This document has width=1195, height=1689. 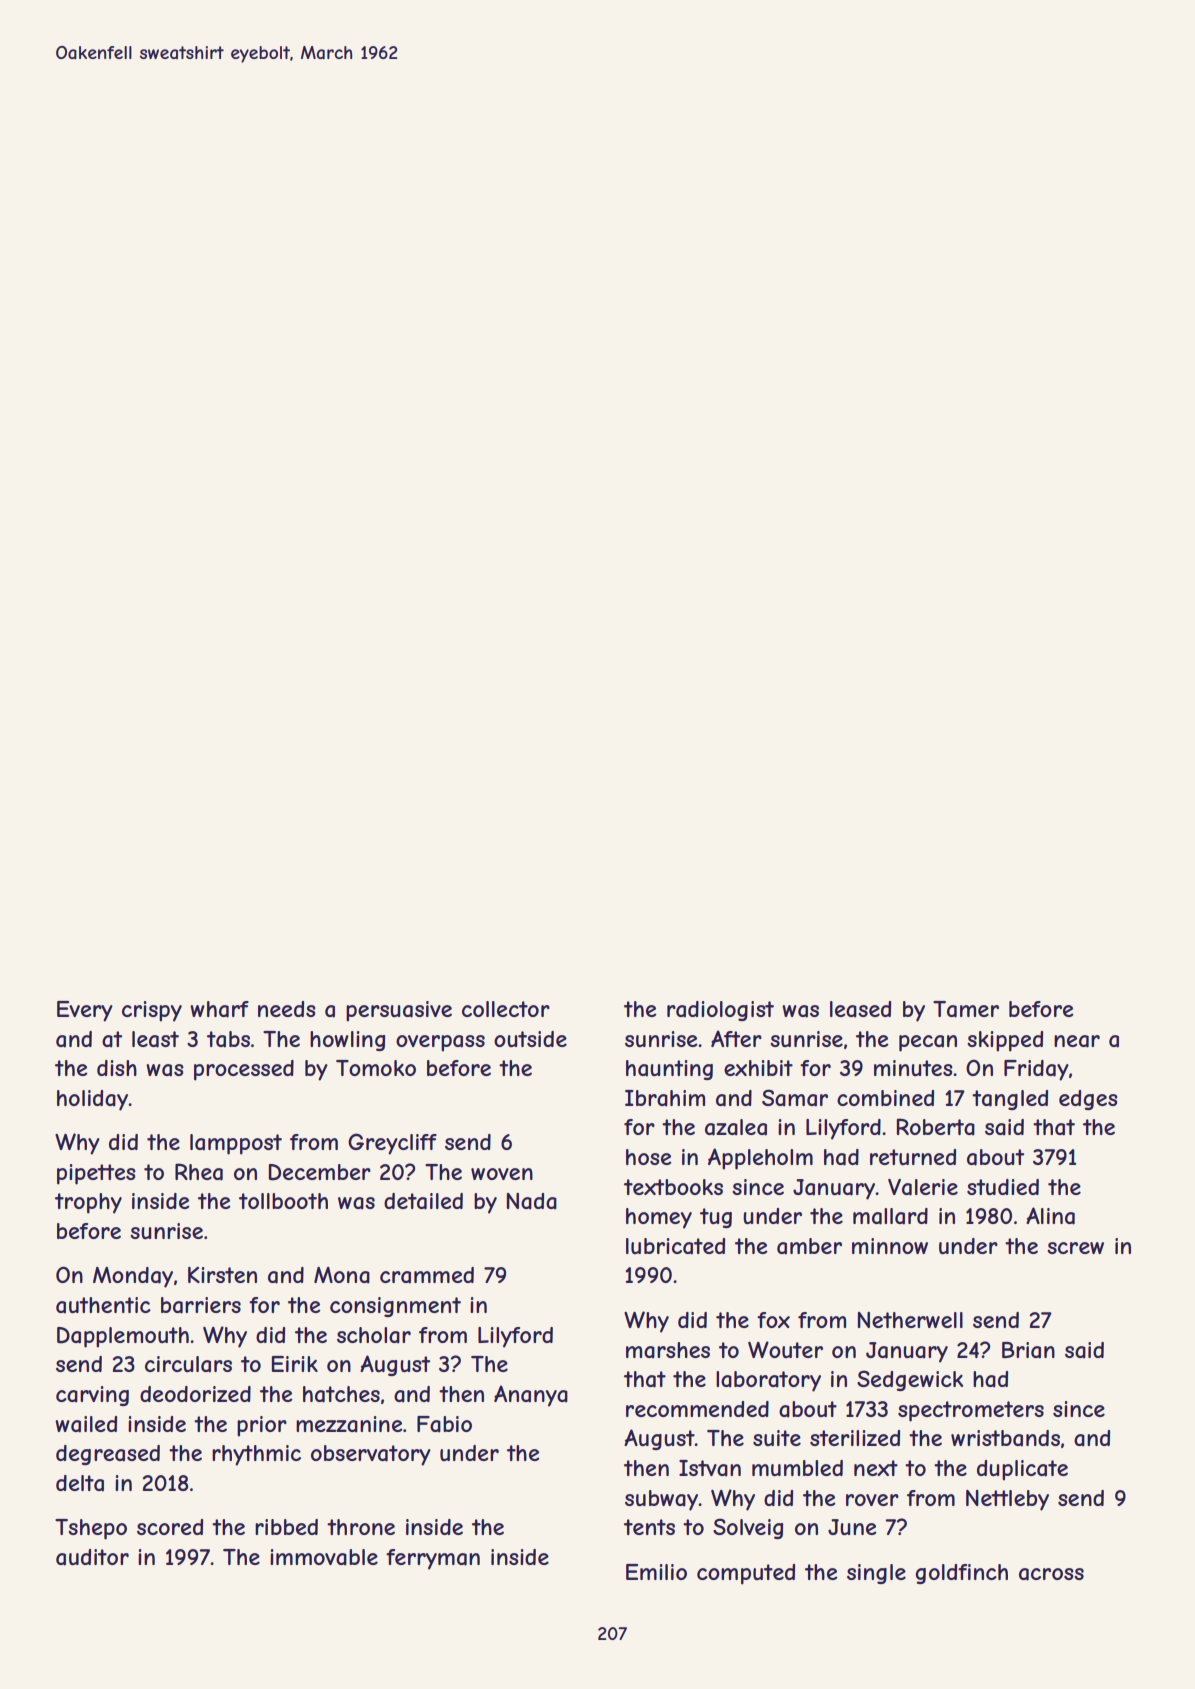 I want to click on marshes, so click(x=668, y=1350).
